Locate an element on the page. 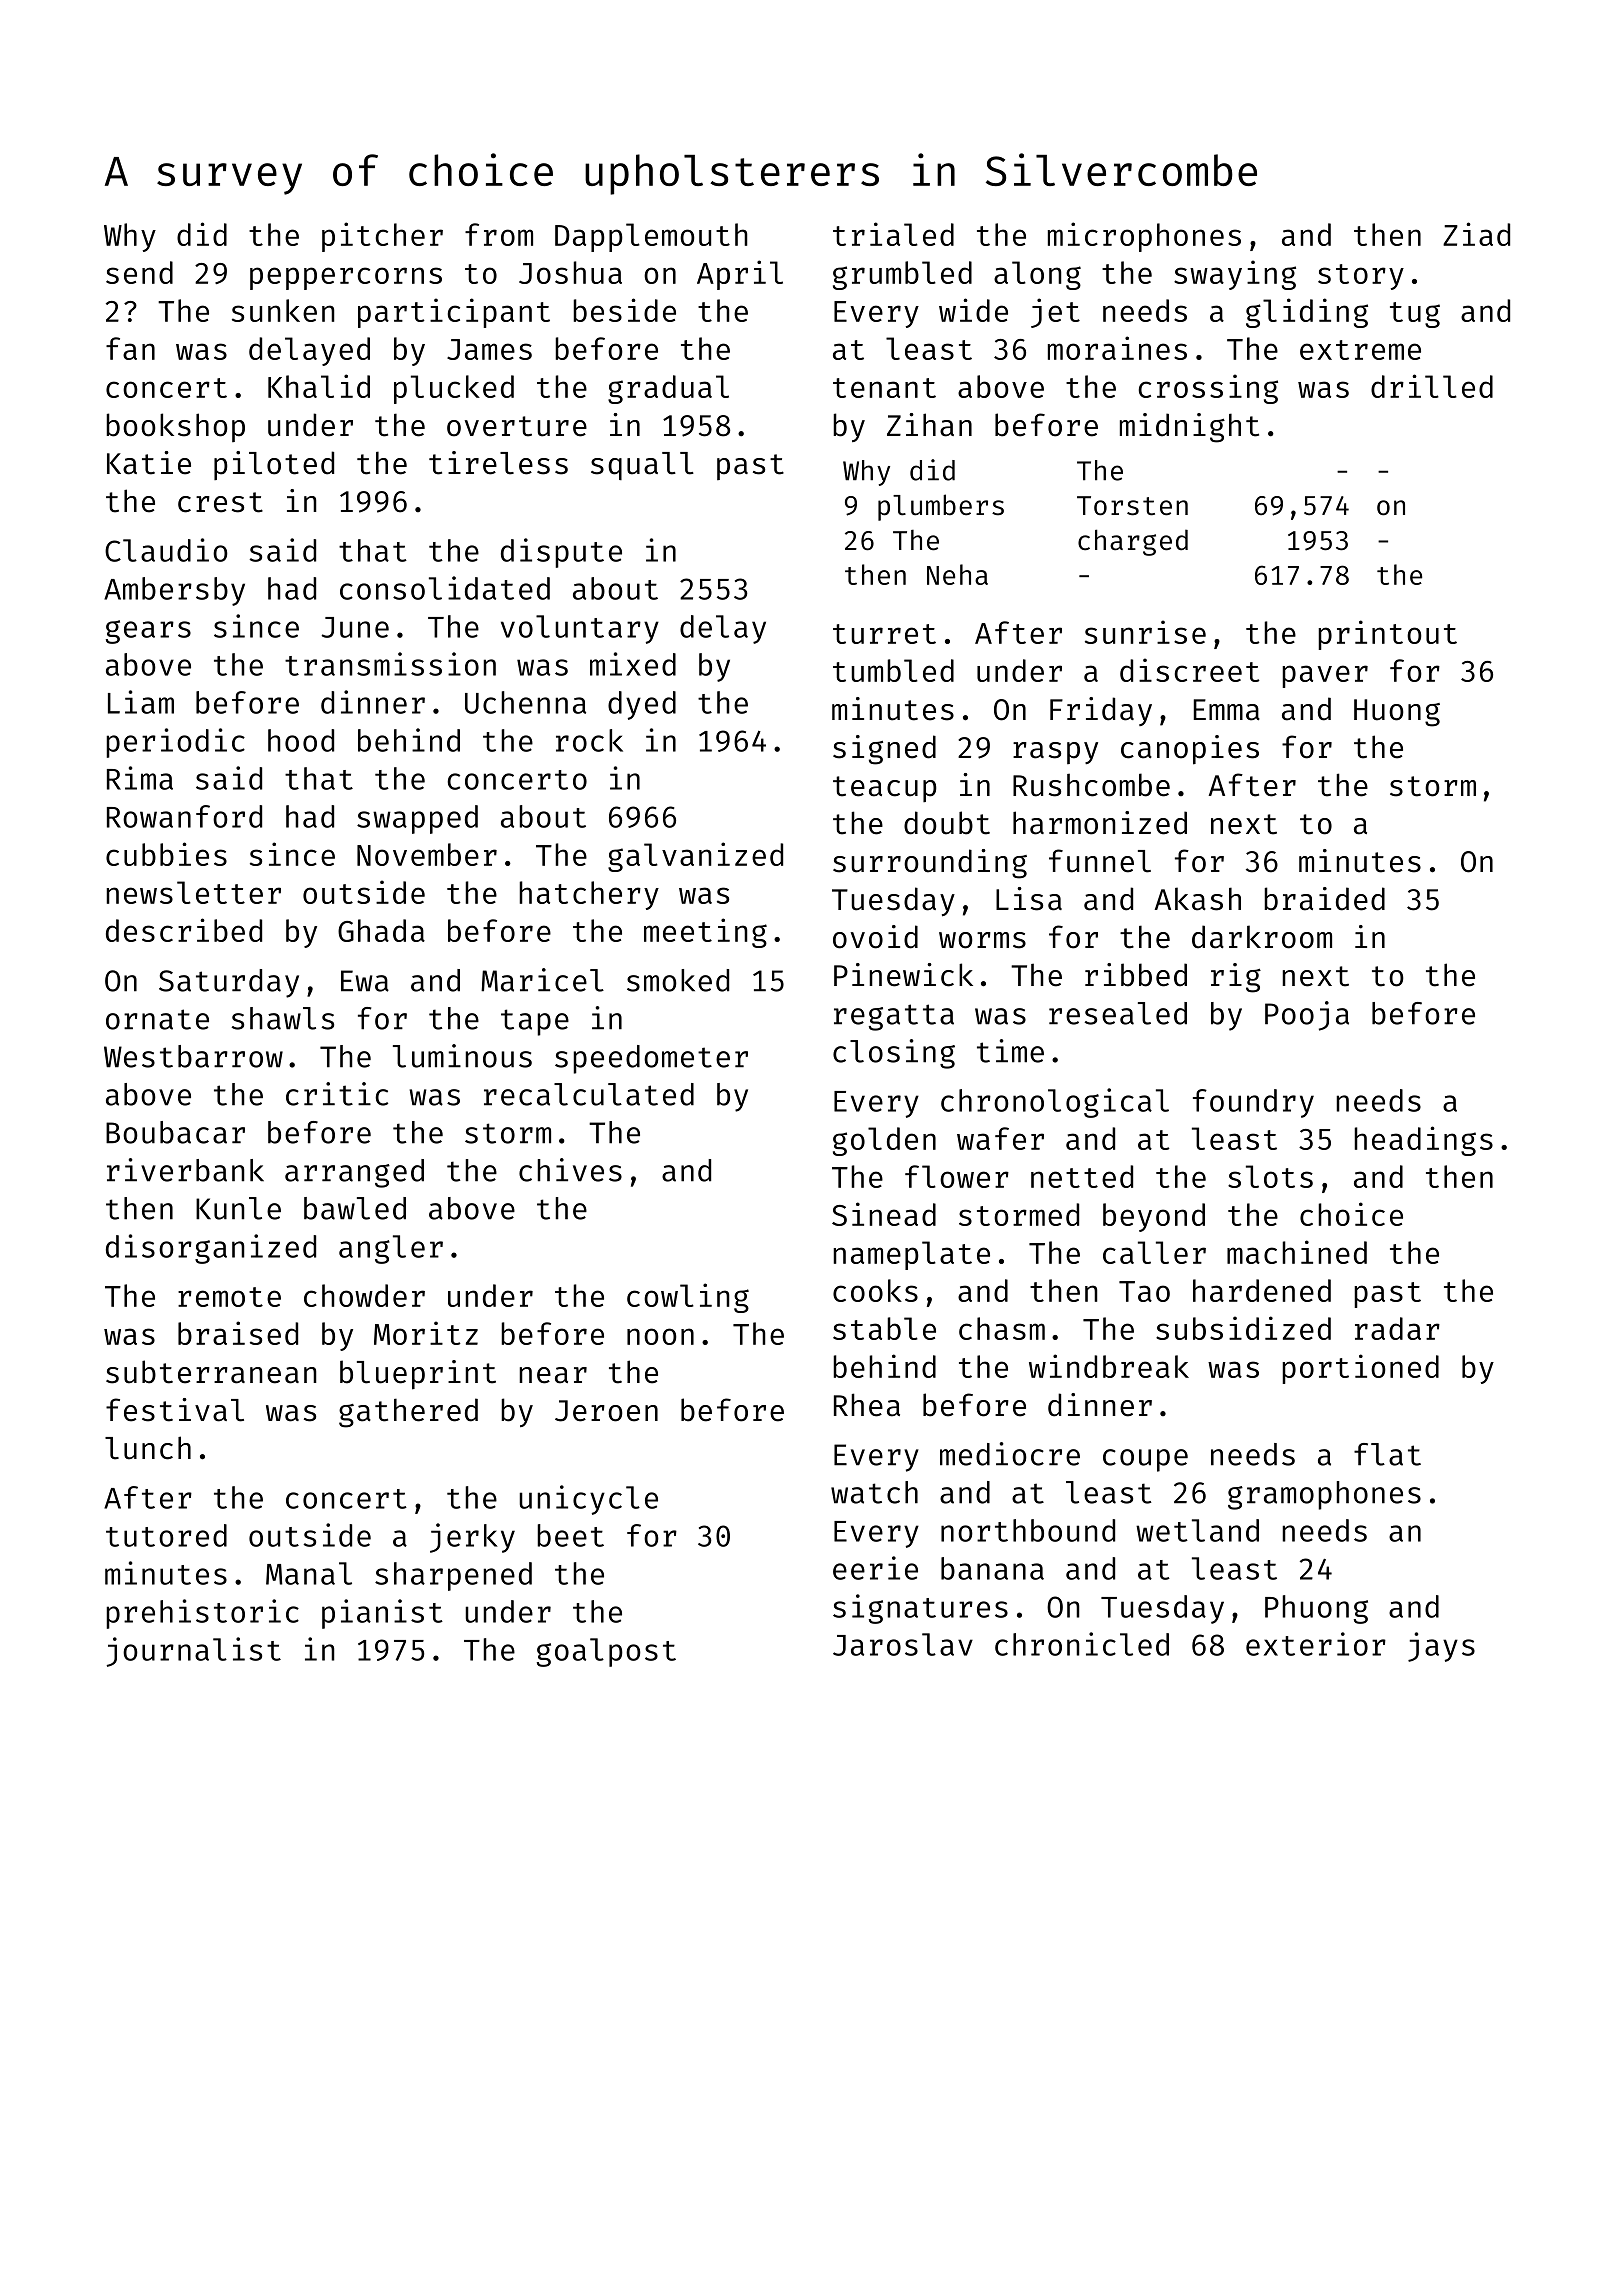 The image size is (1620, 2292). braided is located at coordinates (1324, 899).
